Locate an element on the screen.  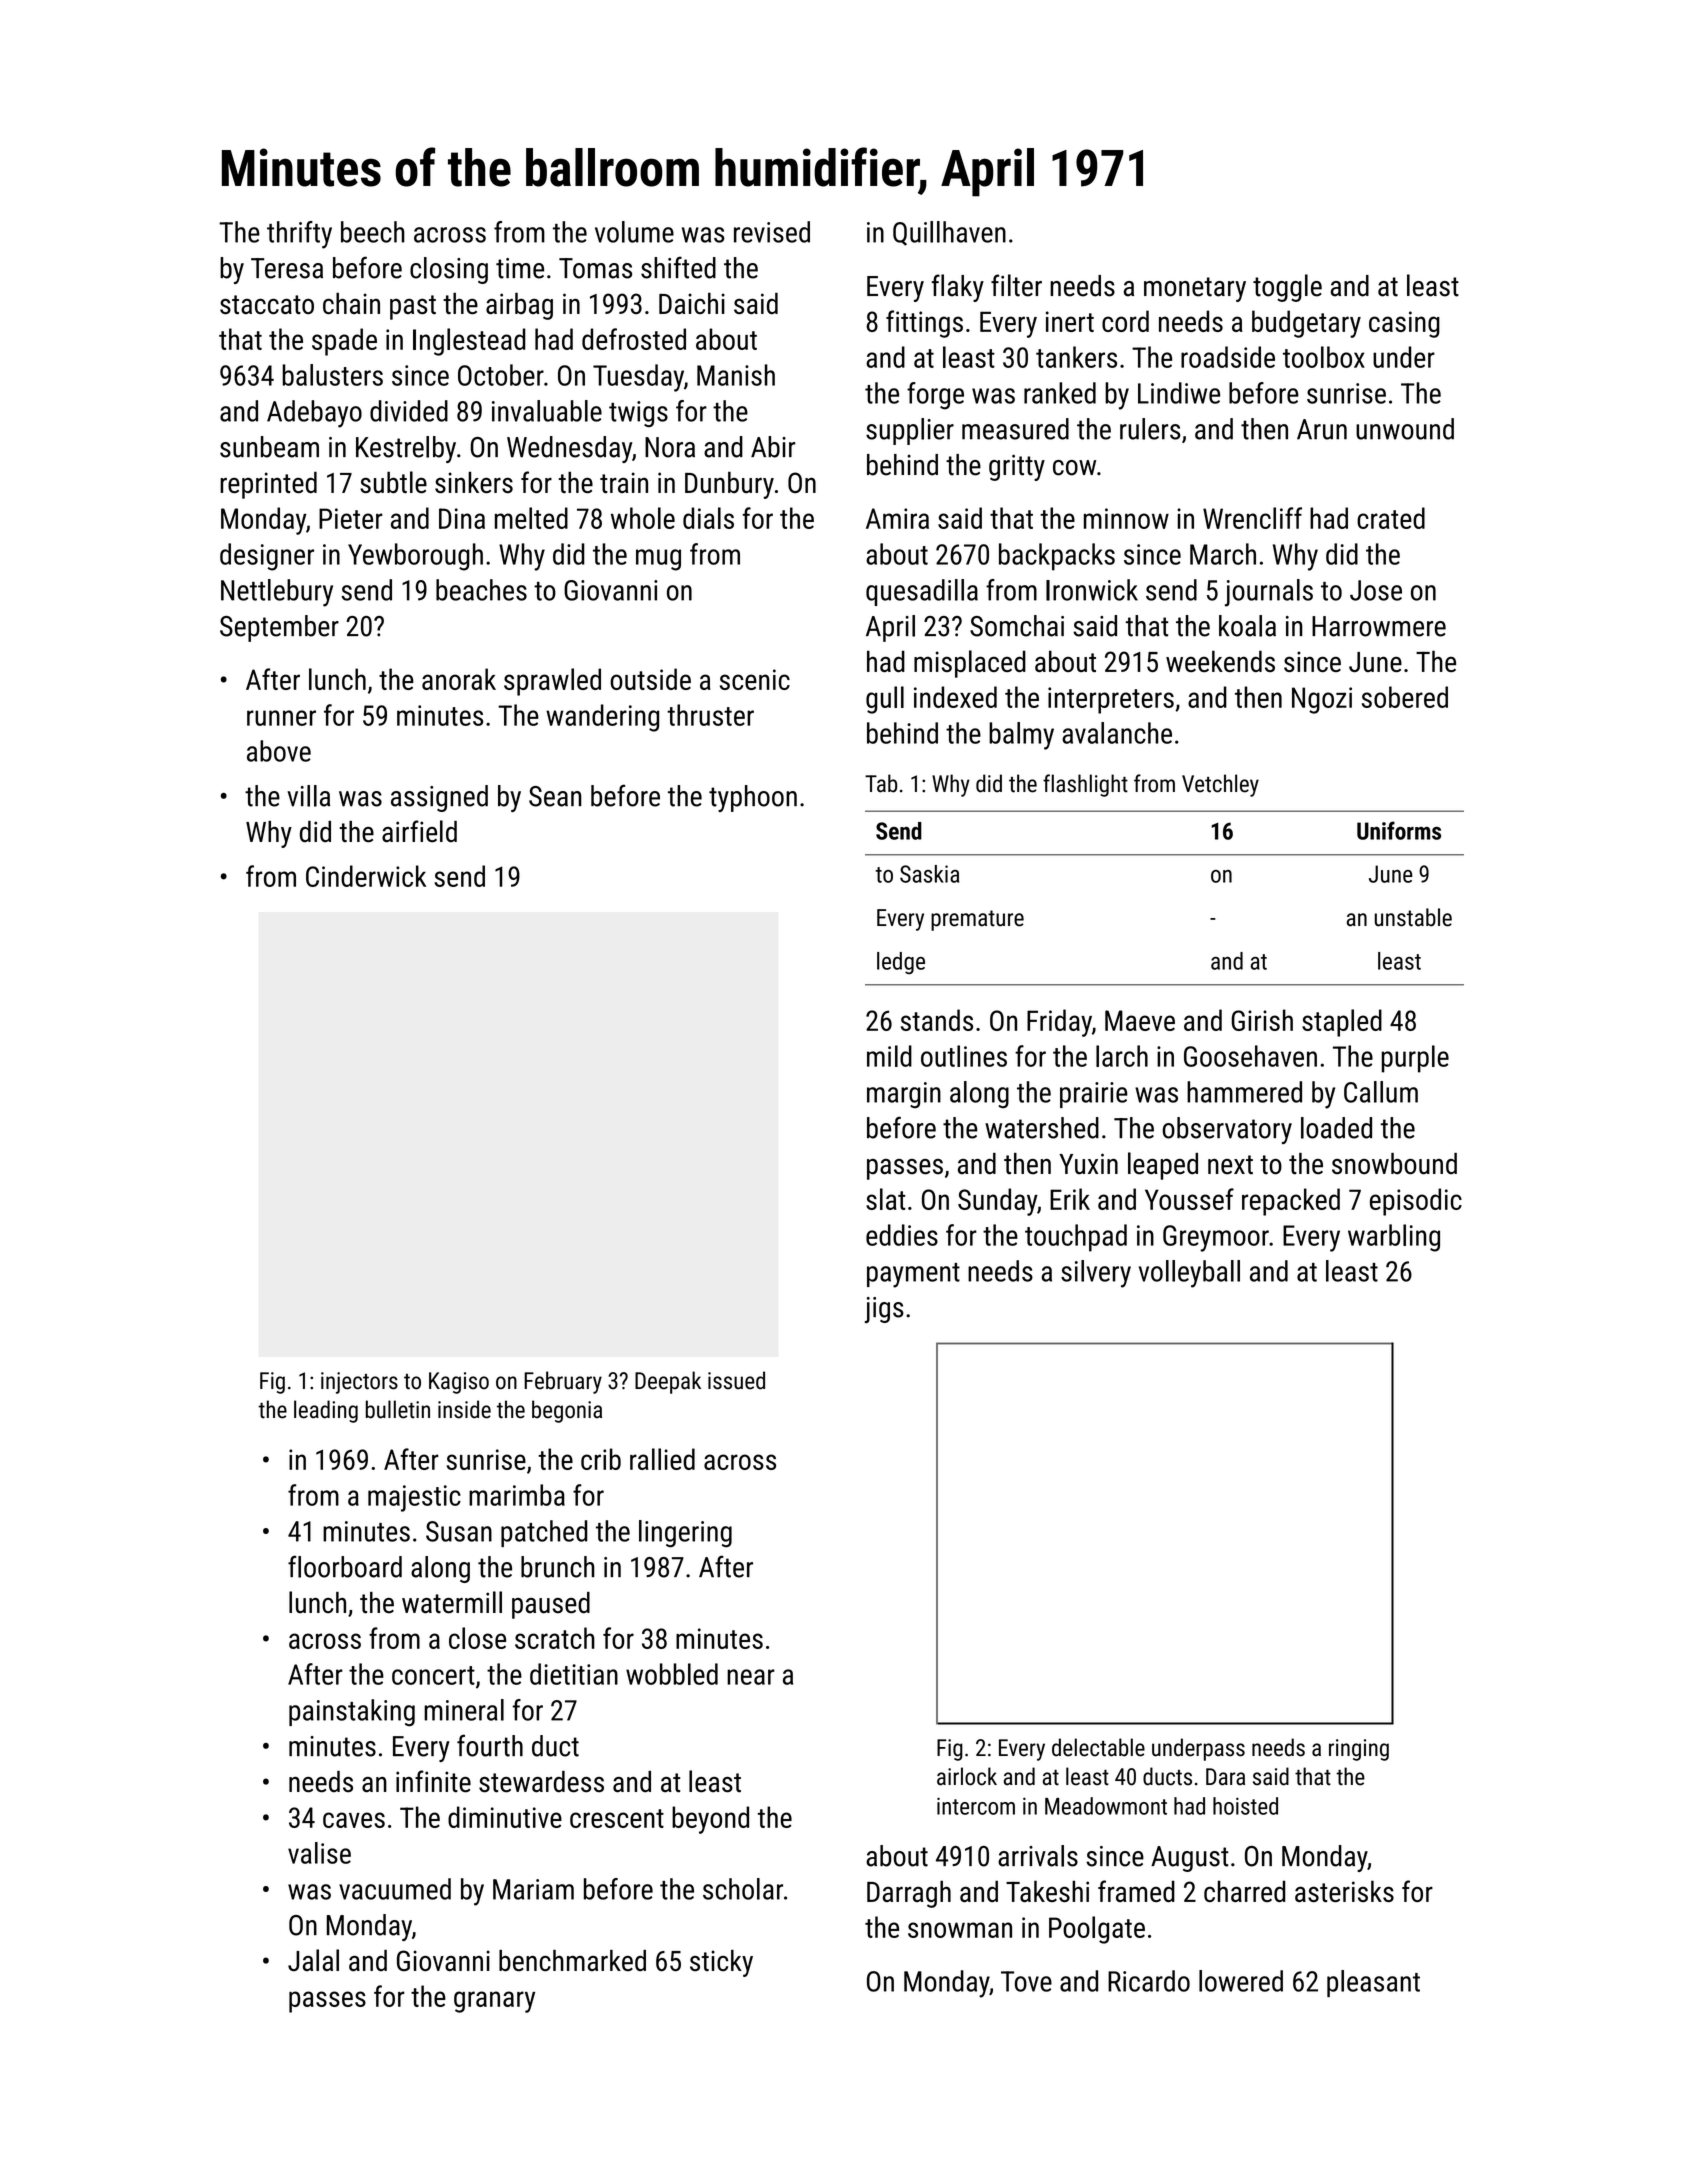
mild is located at coordinates (889, 1056).
